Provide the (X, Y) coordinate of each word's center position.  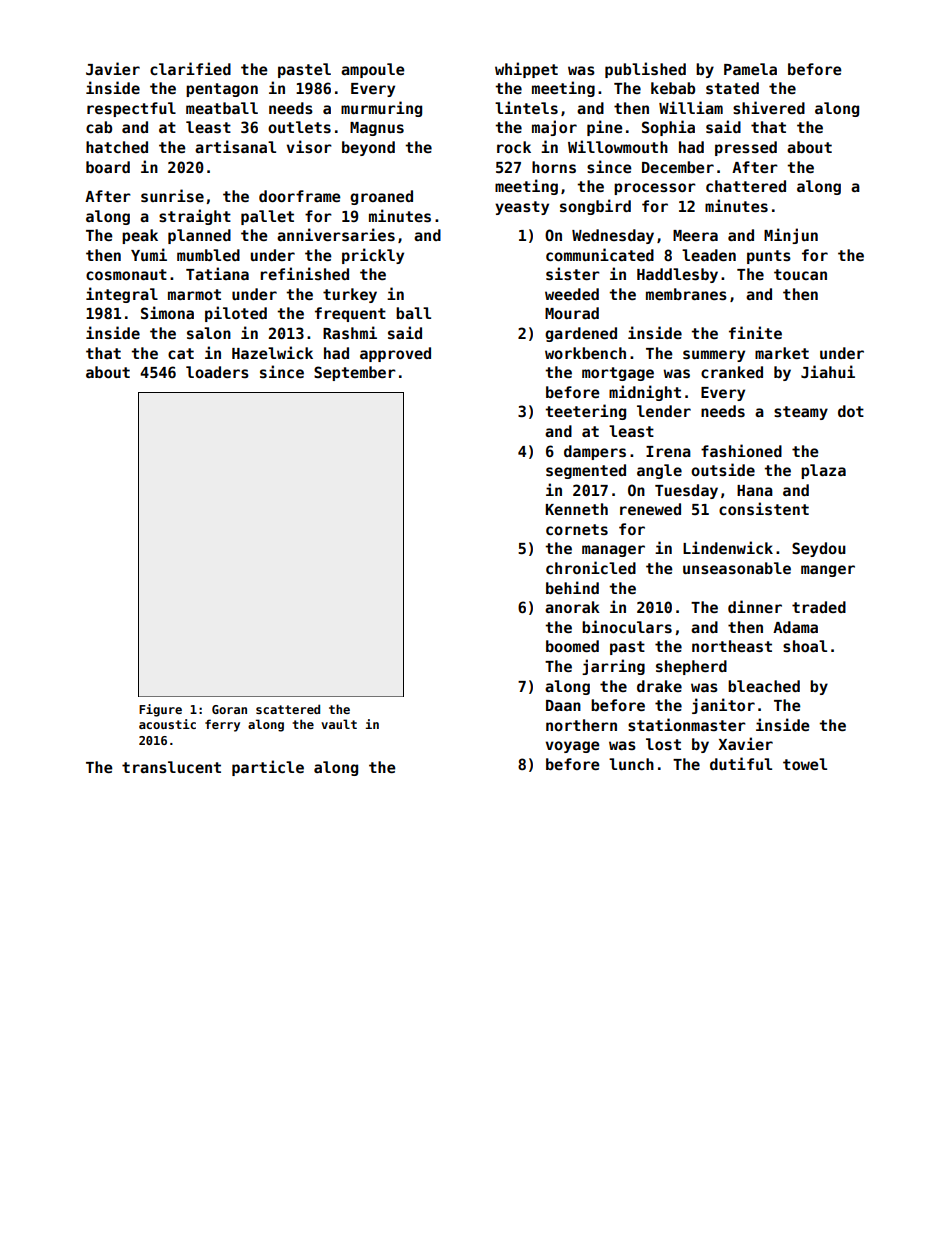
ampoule (373, 70)
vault (339, 724)
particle (268, 768)
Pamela (750, 69)
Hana (755, 490)
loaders (217, 372)
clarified (190, 68)
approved (395, 354)
